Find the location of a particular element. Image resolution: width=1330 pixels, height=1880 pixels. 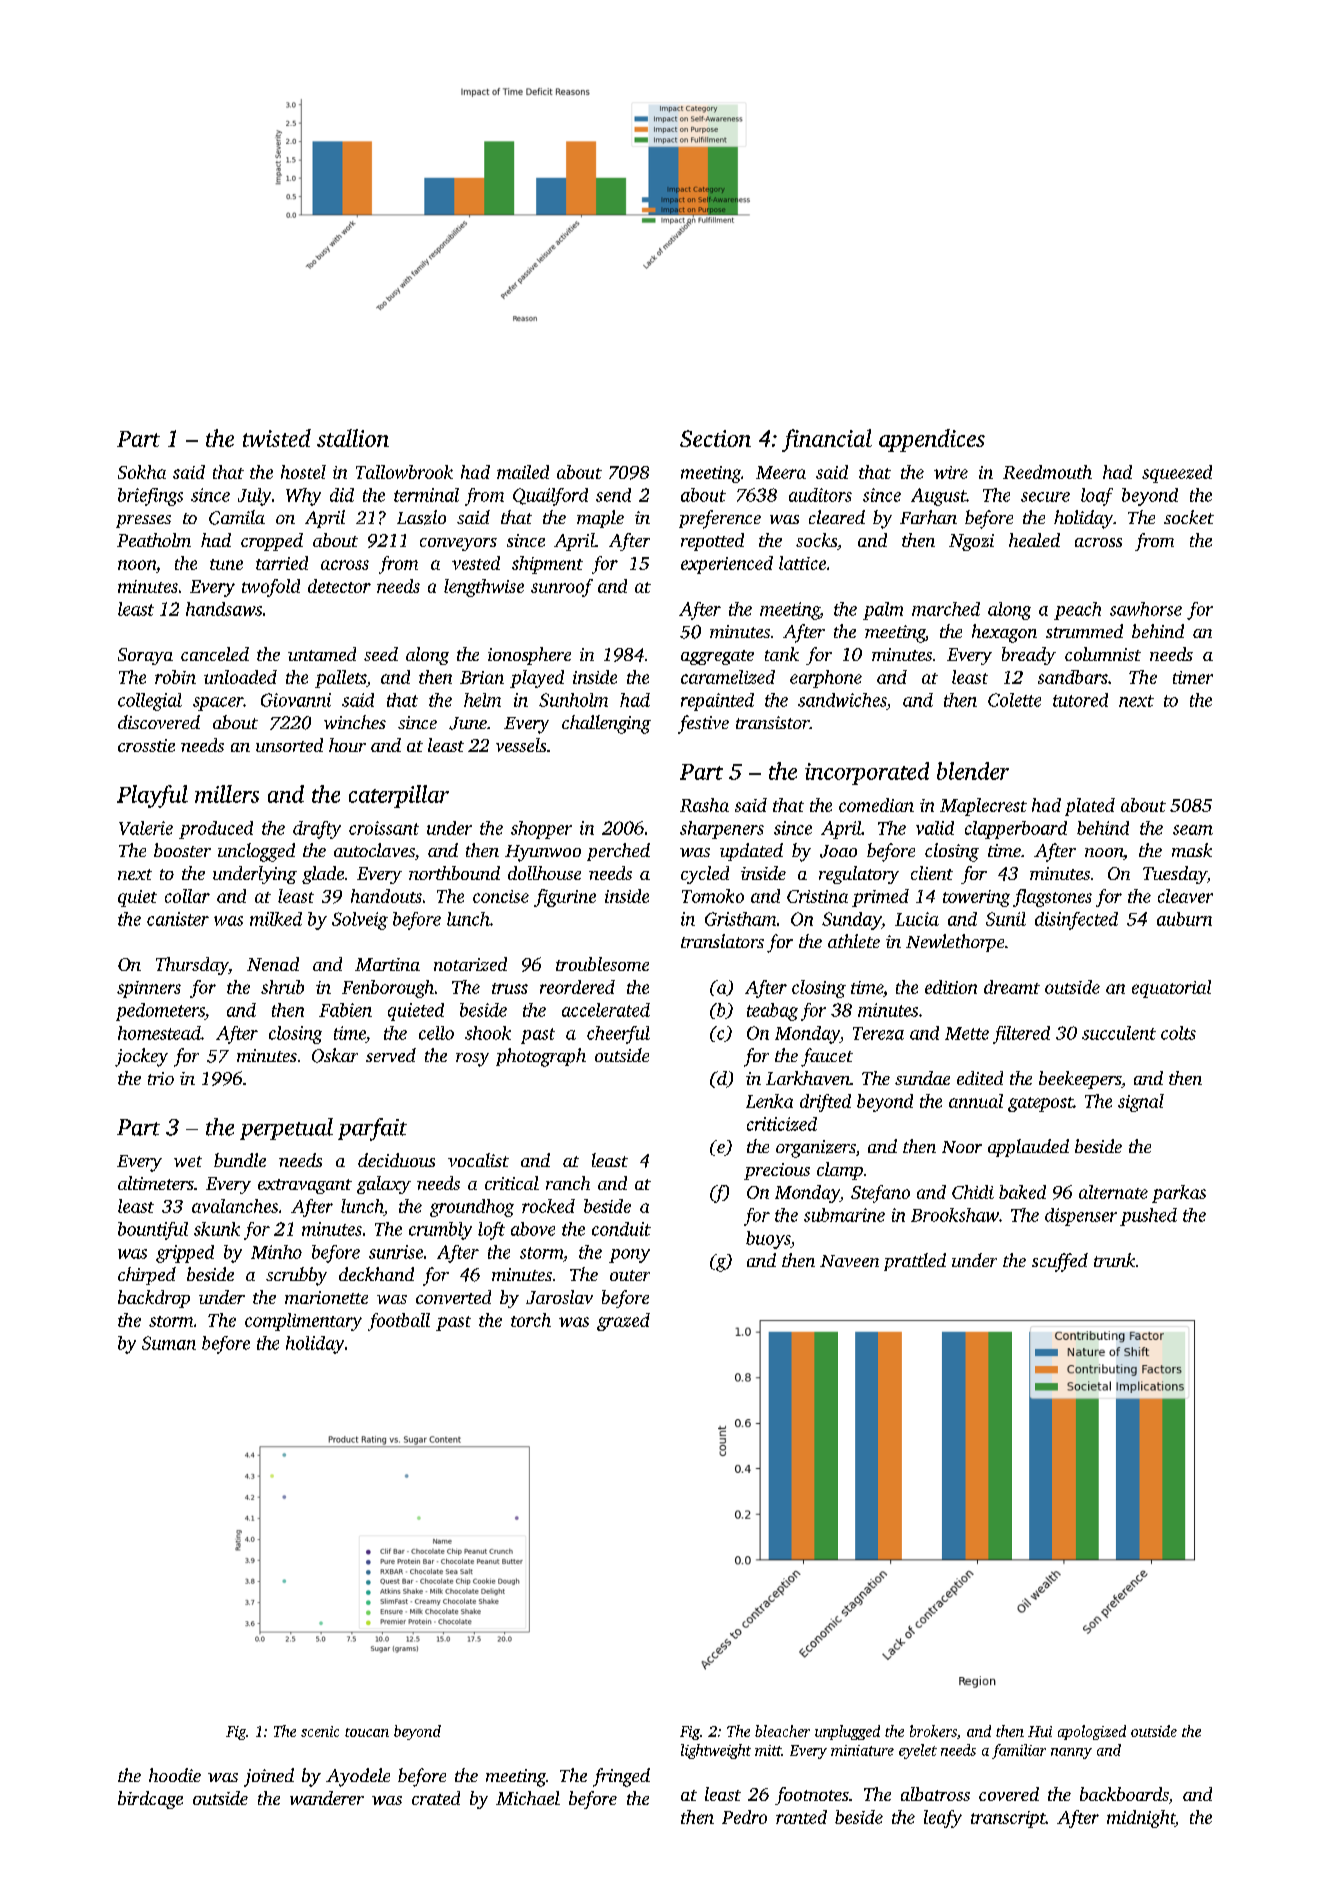

stallion is located at coordinates (353, 438).
